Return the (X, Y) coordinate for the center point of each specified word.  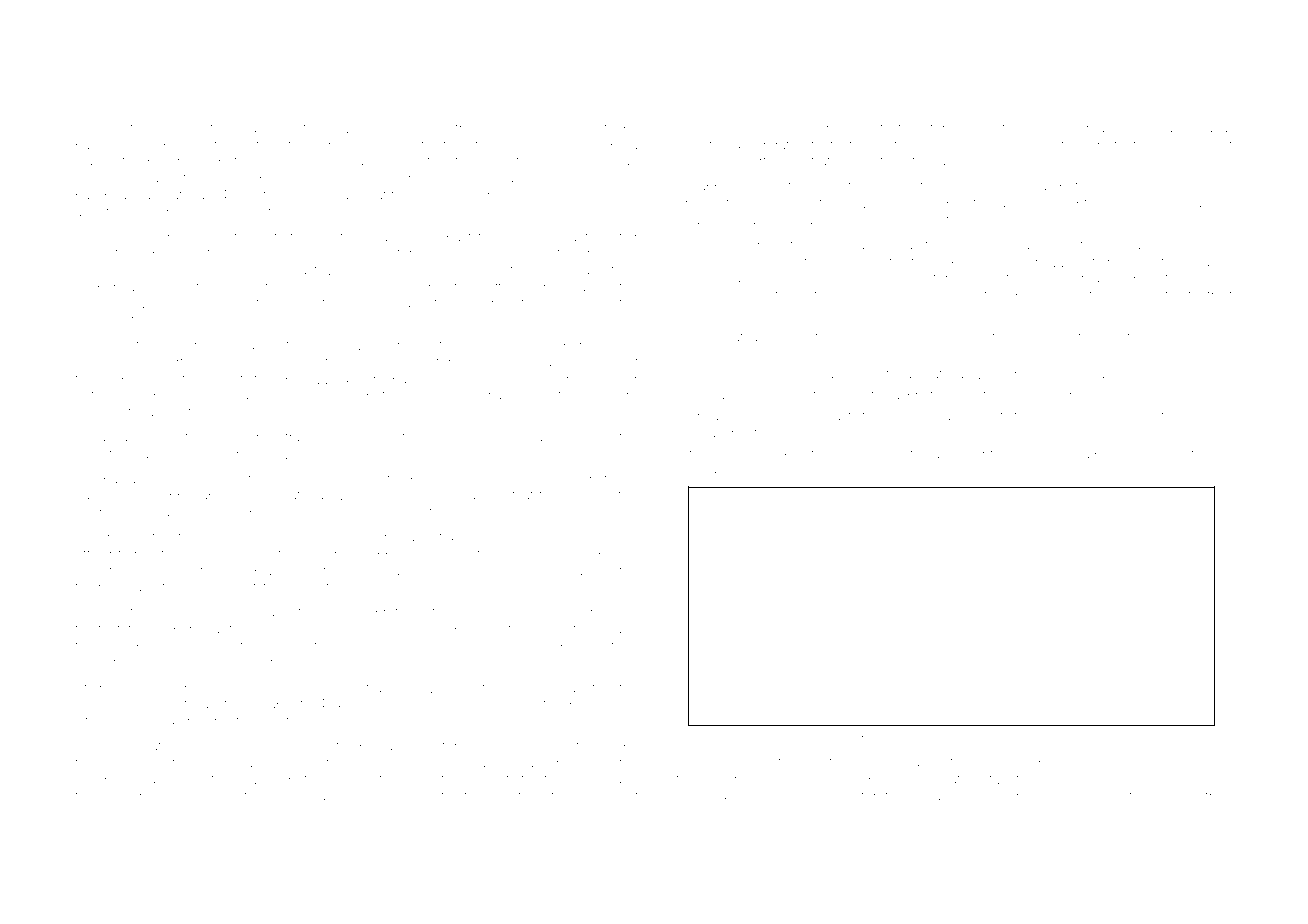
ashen (1213, 203)
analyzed (584, 439)
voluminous (110, 362)
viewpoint (104, 781)
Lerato (448, 479)
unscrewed (109, 178)
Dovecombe (292, 537)
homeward (792, 220)
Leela (1210, 416)
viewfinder (1194, 453)
